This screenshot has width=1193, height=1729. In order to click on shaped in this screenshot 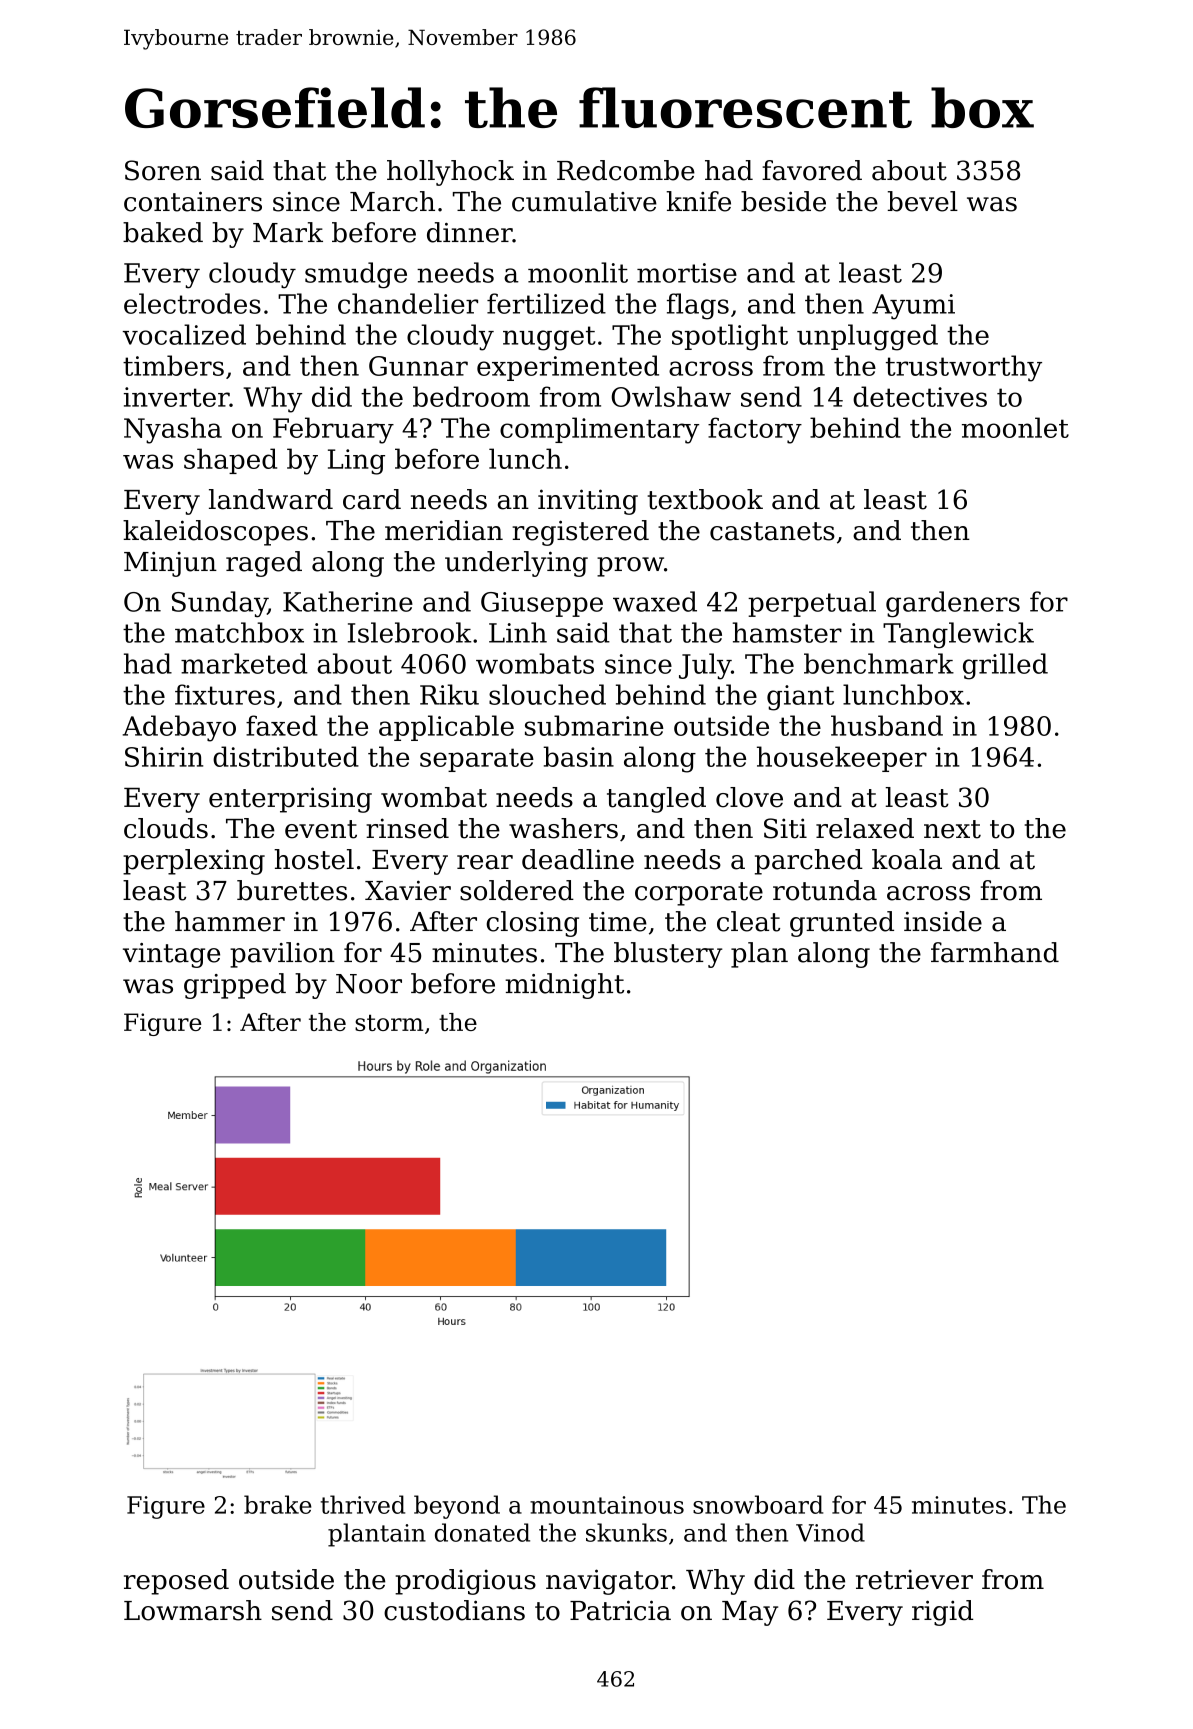, I will do `click(230, 461)`.
